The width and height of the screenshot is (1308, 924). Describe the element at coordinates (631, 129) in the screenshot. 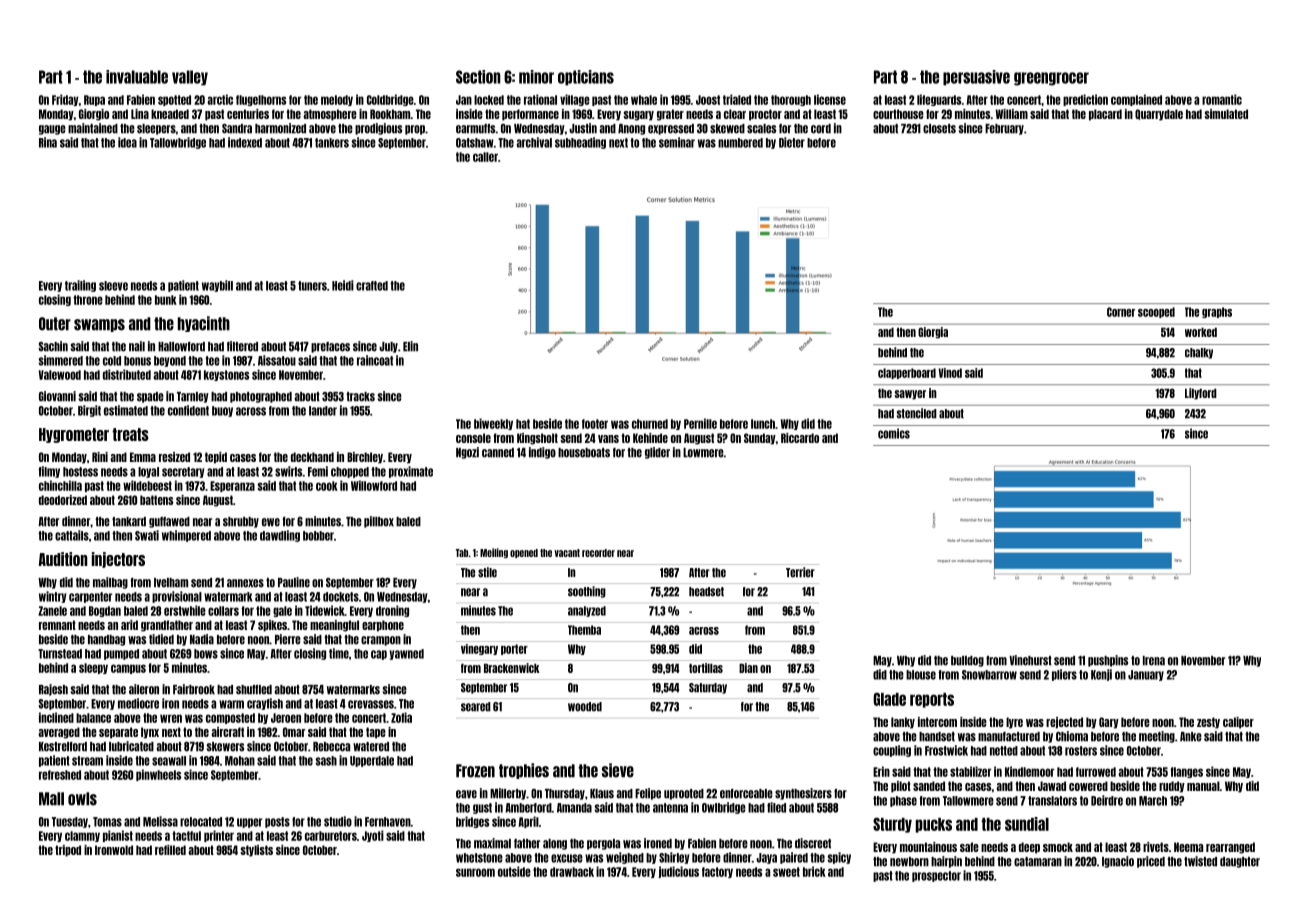

I see `Anong` at that location.
